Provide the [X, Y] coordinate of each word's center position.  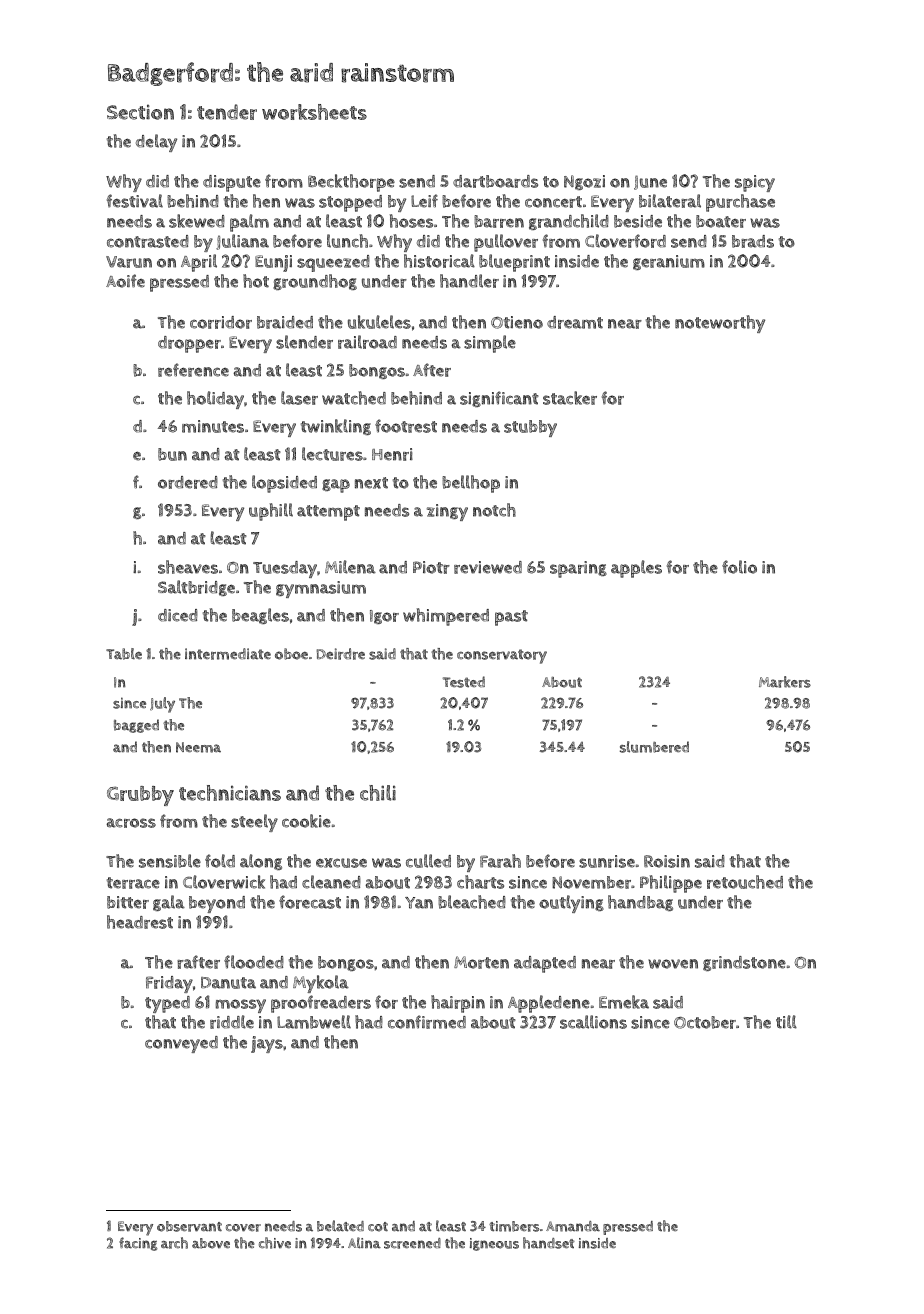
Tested [464, 682]
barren [499, 221]
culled [428, 861]
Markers [785, 682]
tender [227, 112]
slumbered [654, 747]
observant [189, 1226]
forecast [310, 902]
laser [299, 398]
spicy [755, 183]
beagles [260, 616]
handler [469, 281]
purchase [740, 203]
